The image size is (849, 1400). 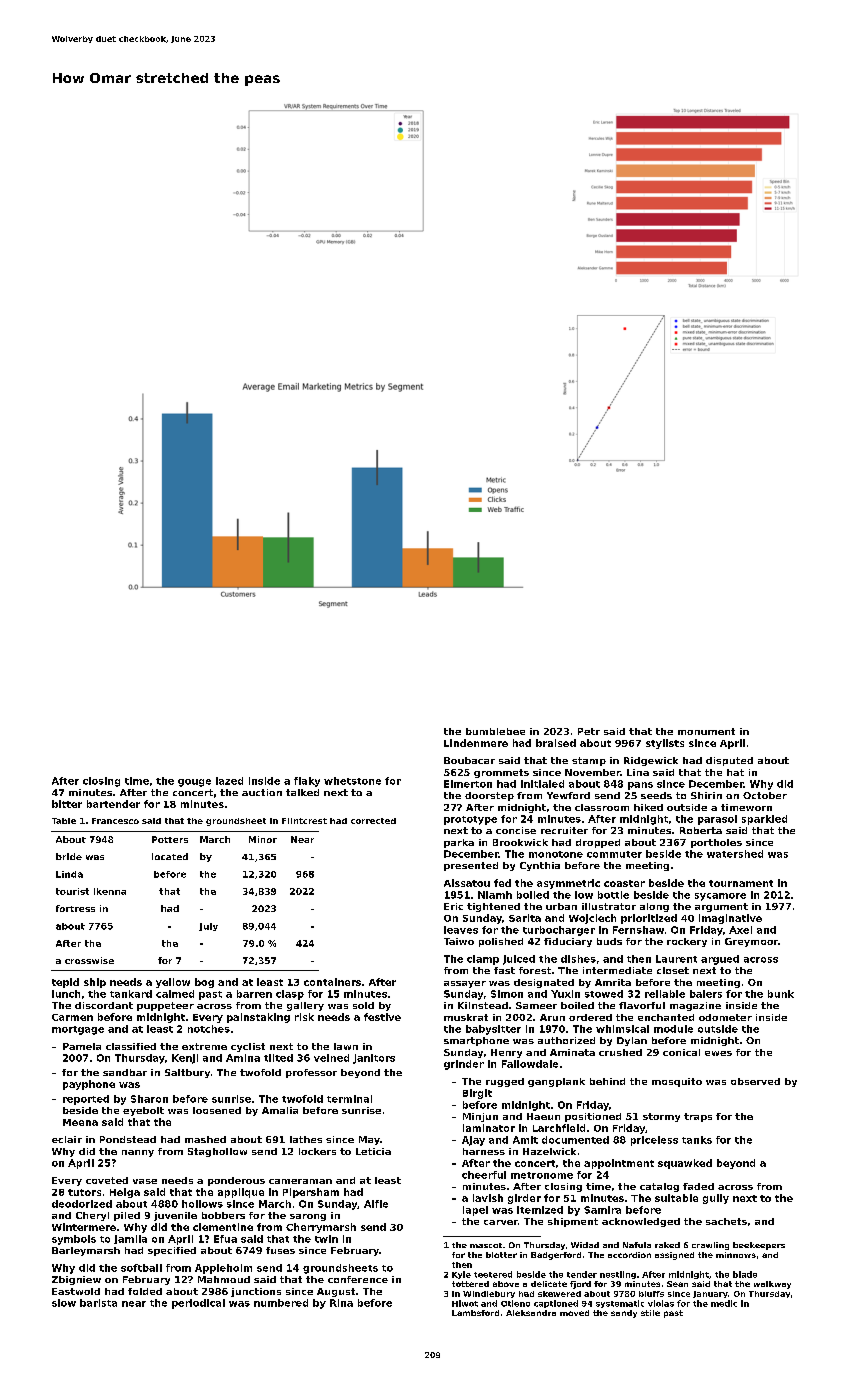 What do you see at coordinates (376, 1204) in the image?
I see `Alfie` at bounding box center [376, 1204].
